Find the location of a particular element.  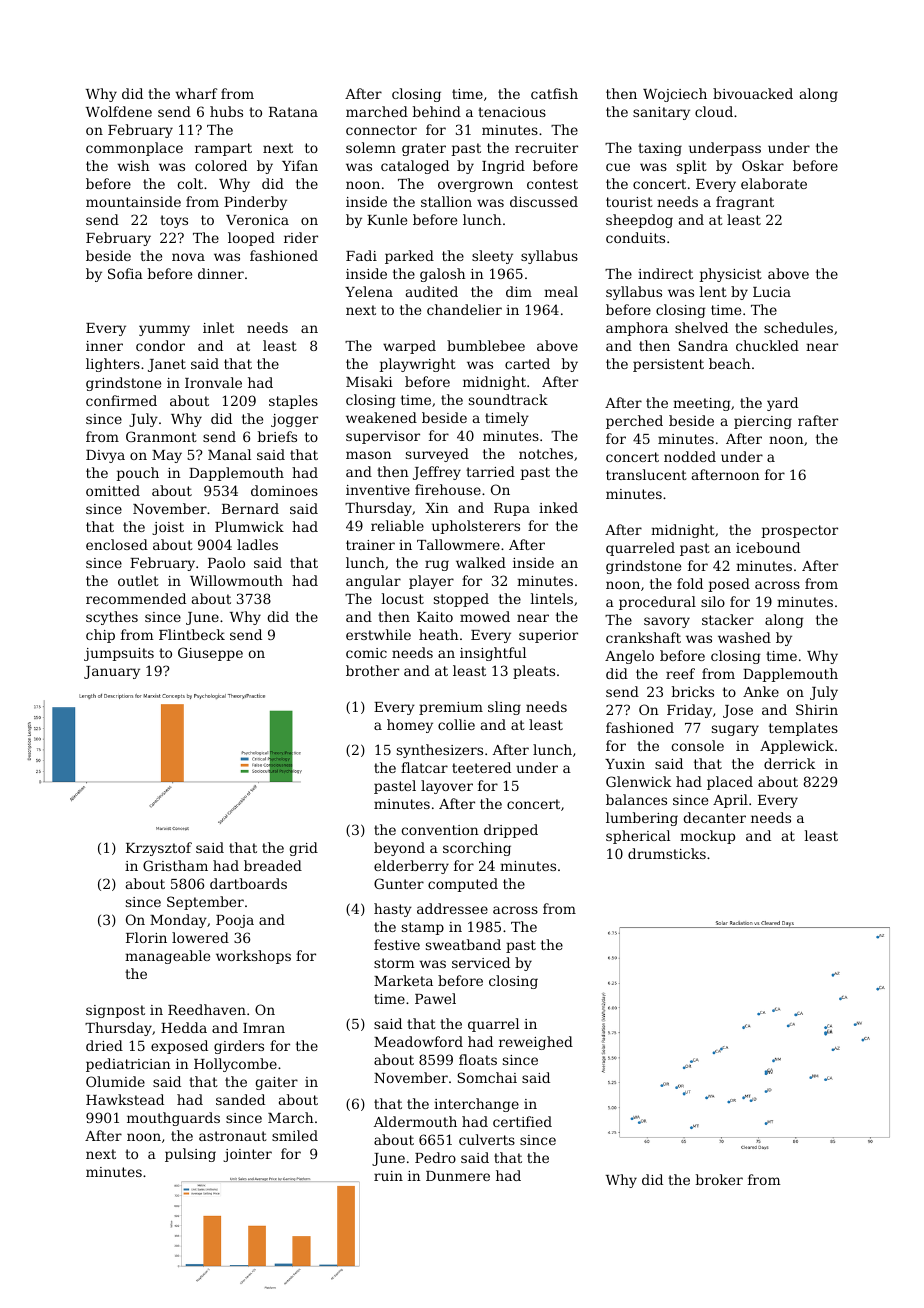

condor is located at coordinates (160, 345).
